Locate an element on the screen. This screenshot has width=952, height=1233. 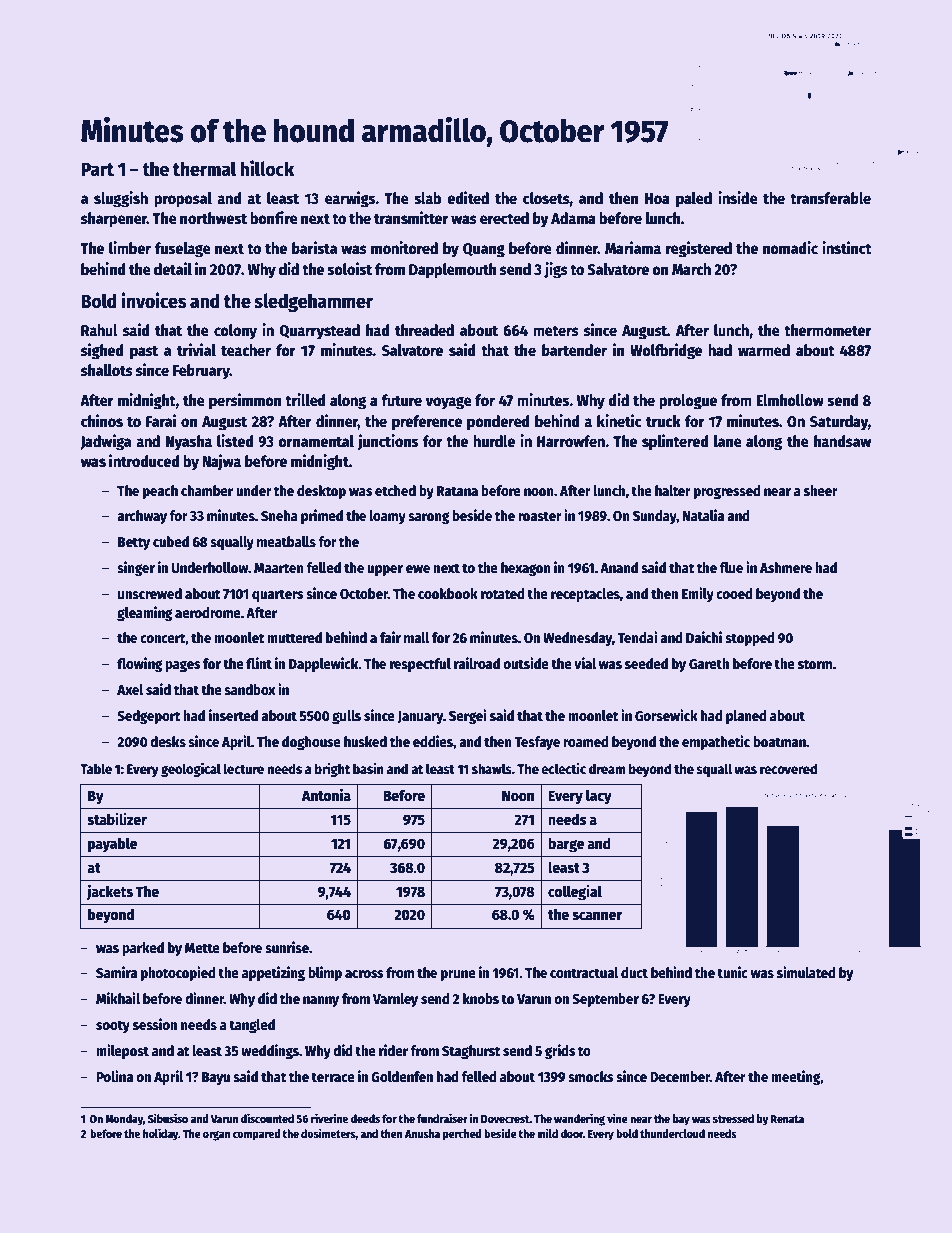
closets is located at coordinates (546, 198).
